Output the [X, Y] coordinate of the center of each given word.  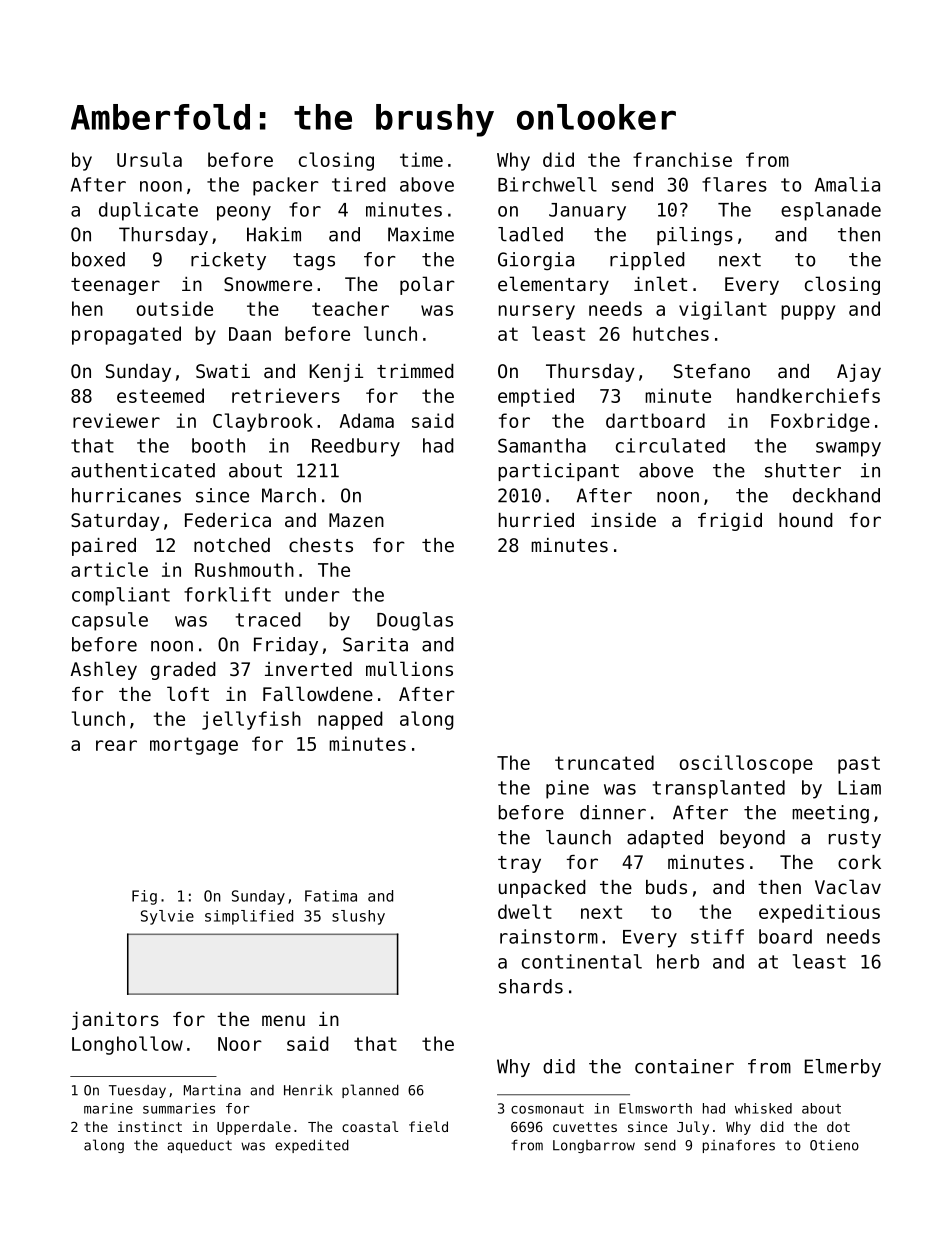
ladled [530, 234]
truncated [604, 762]
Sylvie [167, 917]
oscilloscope [746, 764]
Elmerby [843, 1068]
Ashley [103, 670]
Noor [240, 1044]
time [421, 159]
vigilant [723, 310]
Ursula [149, 159]
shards [531, 986]
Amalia [847, 184]
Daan [250, 334]
